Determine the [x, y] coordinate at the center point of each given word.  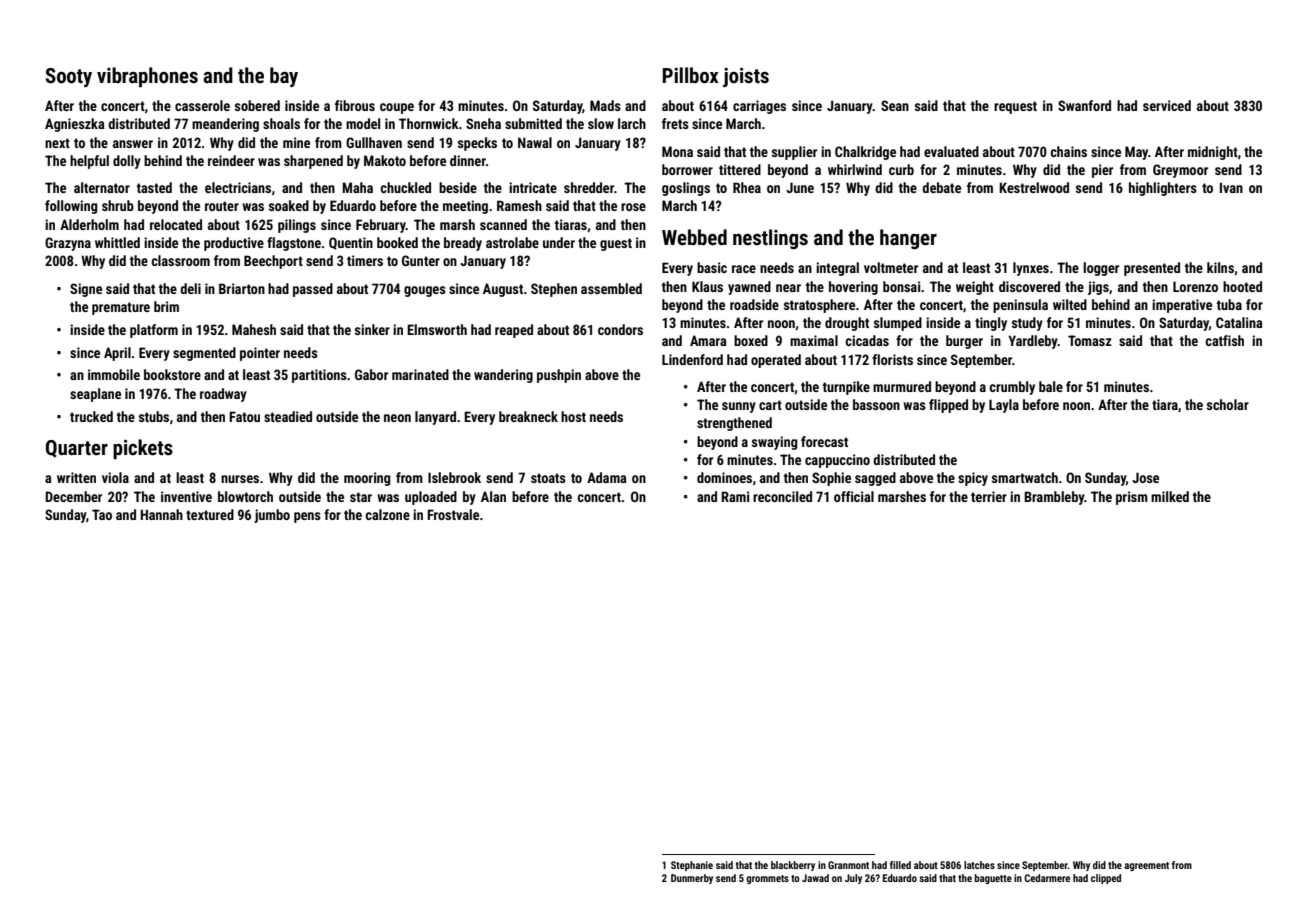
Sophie [831, 479]
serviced [1167, 105]
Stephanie [692, 866]
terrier [989, 496]
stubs [154, 416]
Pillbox [691, 75]
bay [284, 77]
